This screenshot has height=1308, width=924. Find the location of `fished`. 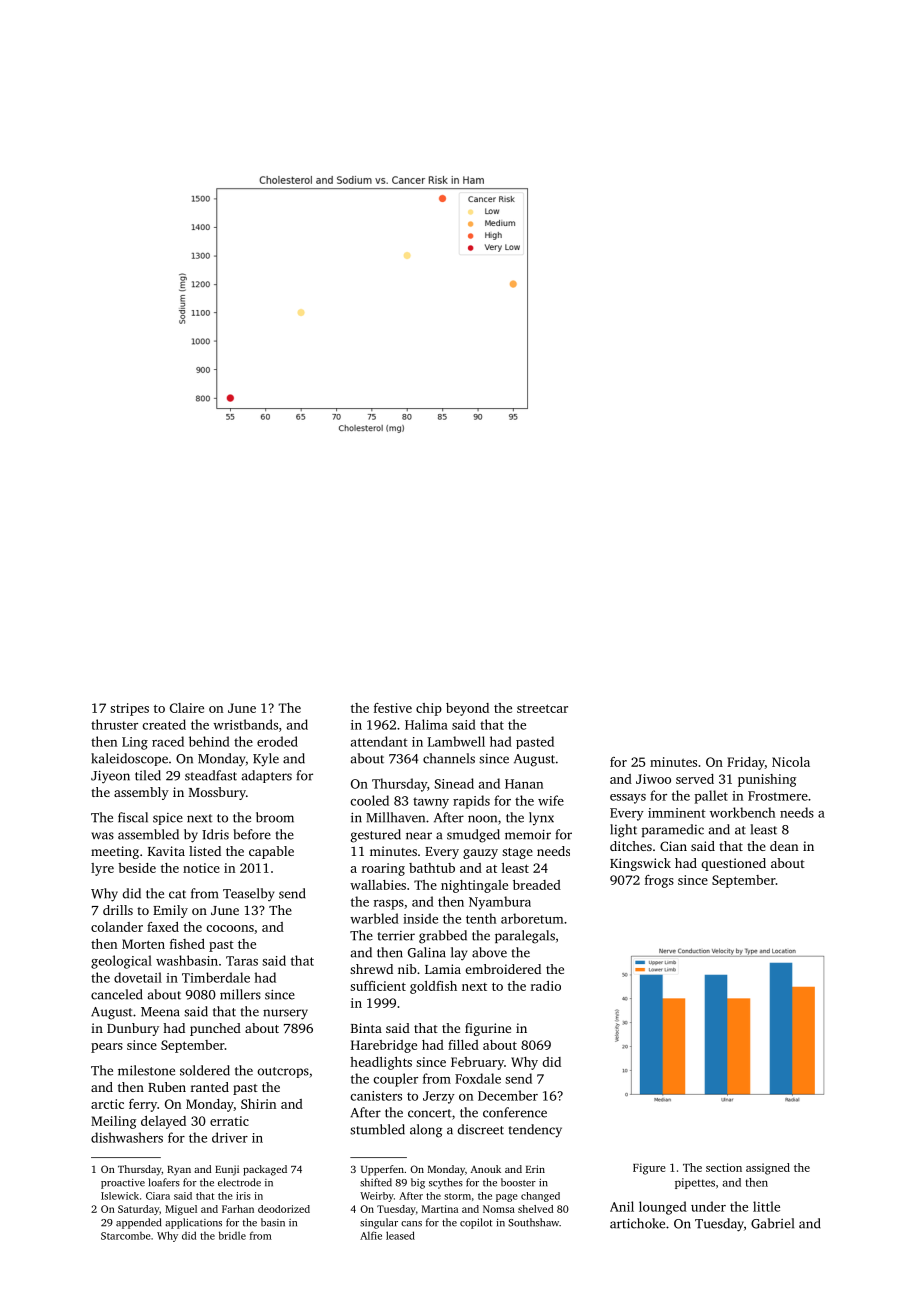

fished is located at coordinates (187, 944).
